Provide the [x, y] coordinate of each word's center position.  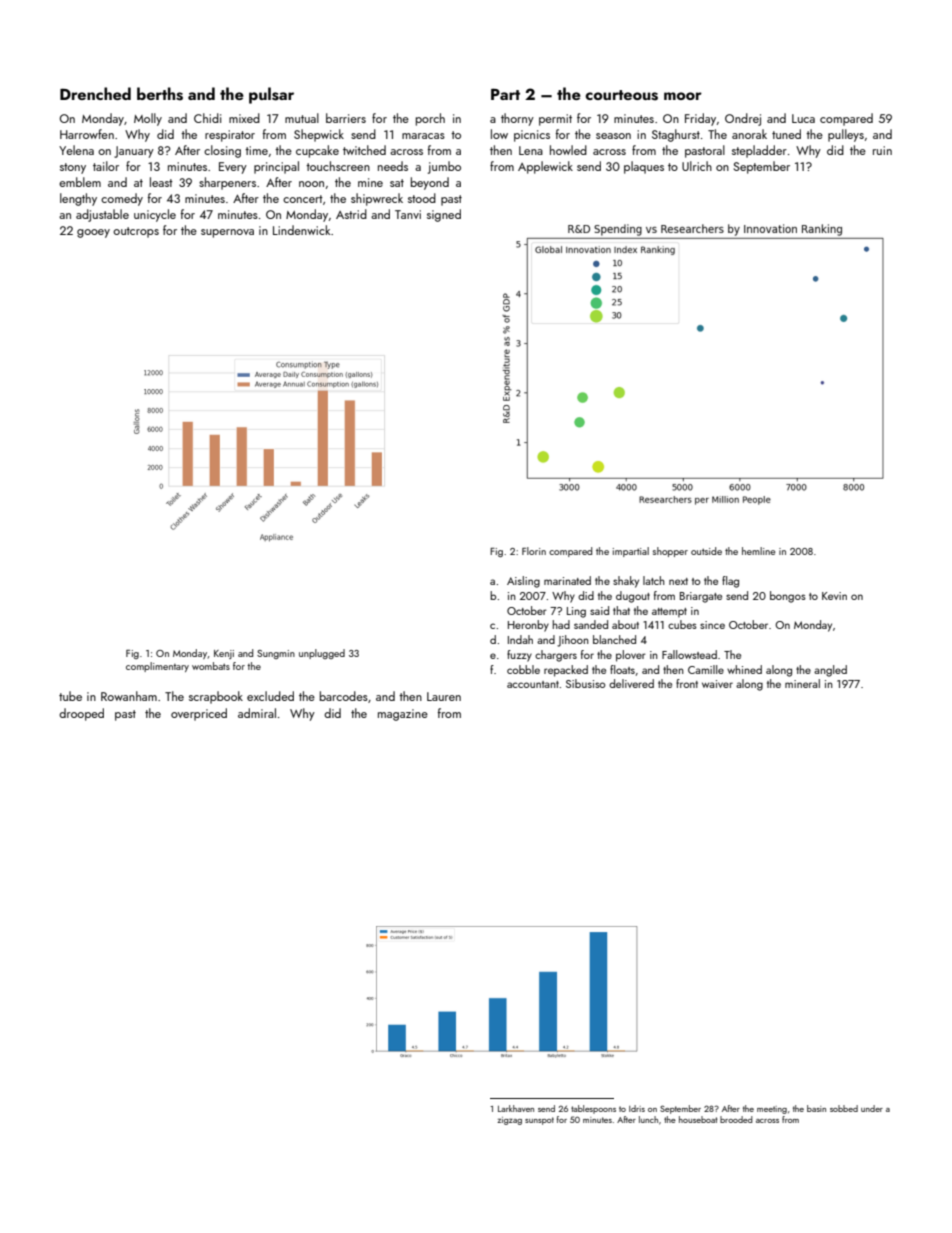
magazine [403, 715]
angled [830, 671]
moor [683, 96]
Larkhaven [516, 1108]
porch [430, 119]
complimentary [157, 667]
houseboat [698, 1119]
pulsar [271, 95]
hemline [758, 551]
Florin [534, 551]
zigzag [509, 1121]
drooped [81, 714]
